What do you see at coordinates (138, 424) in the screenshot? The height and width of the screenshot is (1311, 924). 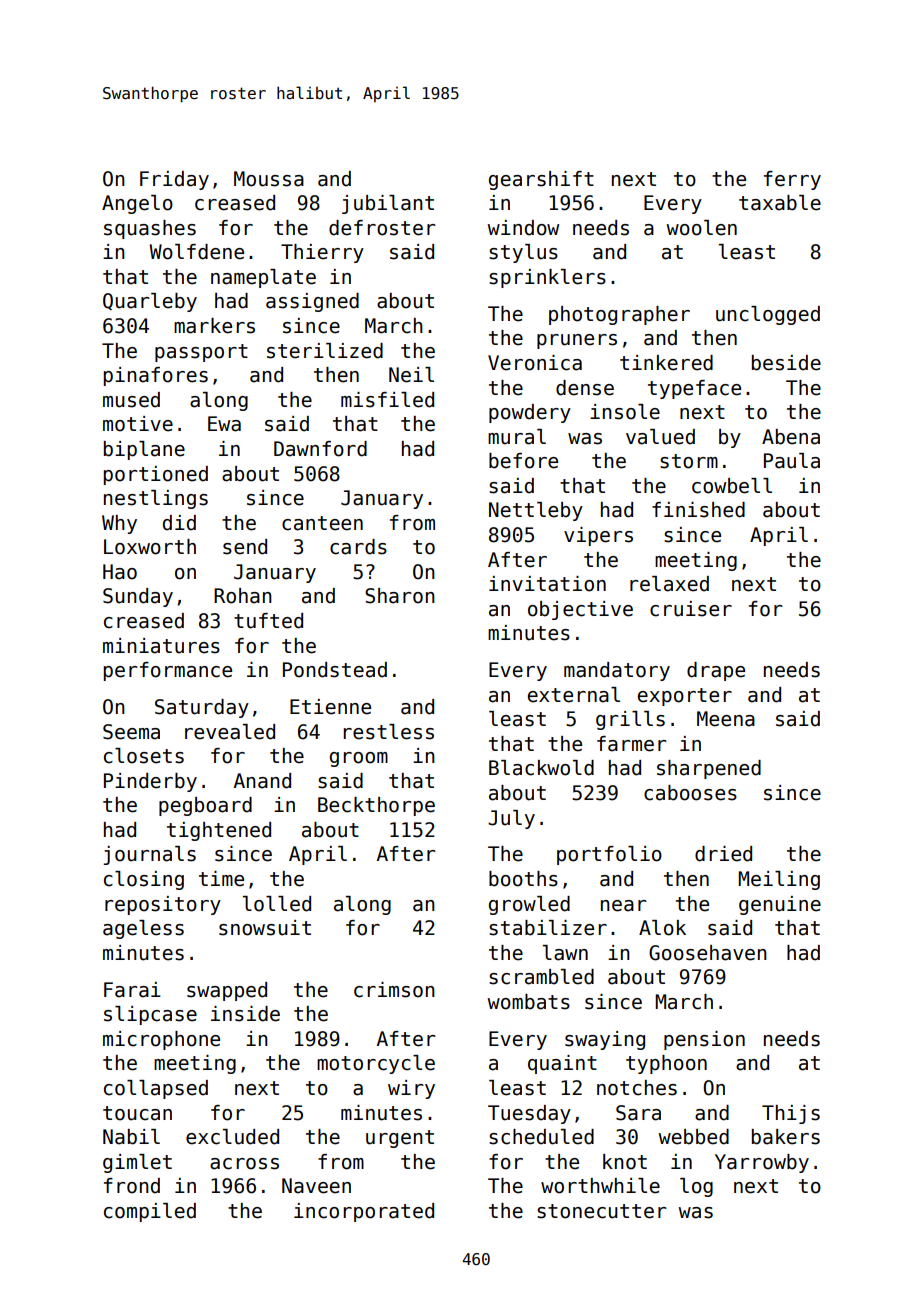 I see `motive` at bounding box center [138, 424].
